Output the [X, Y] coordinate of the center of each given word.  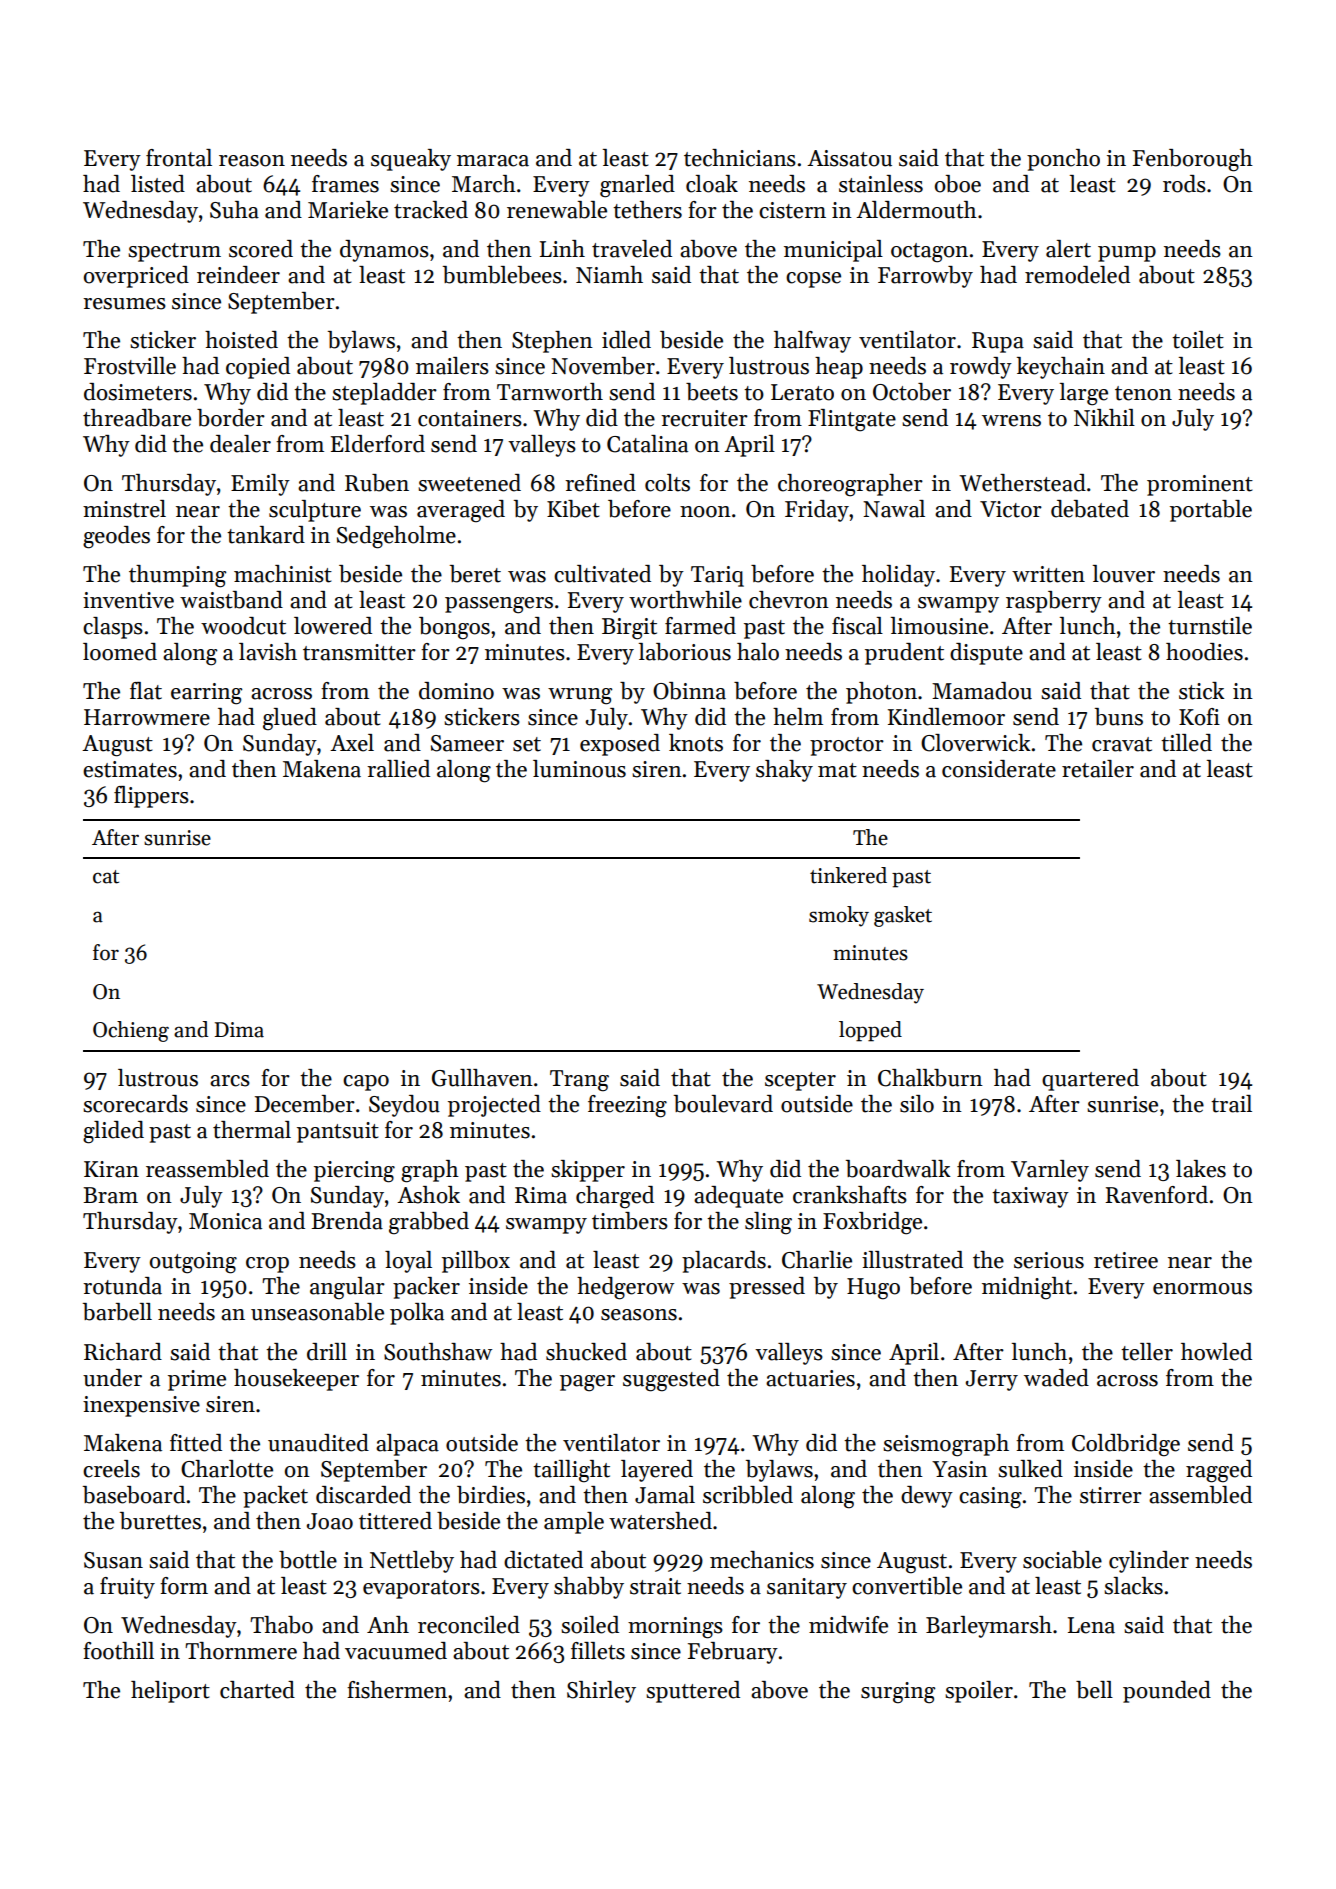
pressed [767, 1288]
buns [1119, 717]
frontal [179, 158]
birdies [491, 1495]
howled [1216, 1352]
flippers [151, 797]
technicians [740, 158]
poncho [1063, 160]
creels [111, 1469]
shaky [784, 771]
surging [898, 1693]
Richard [123, 1352]
